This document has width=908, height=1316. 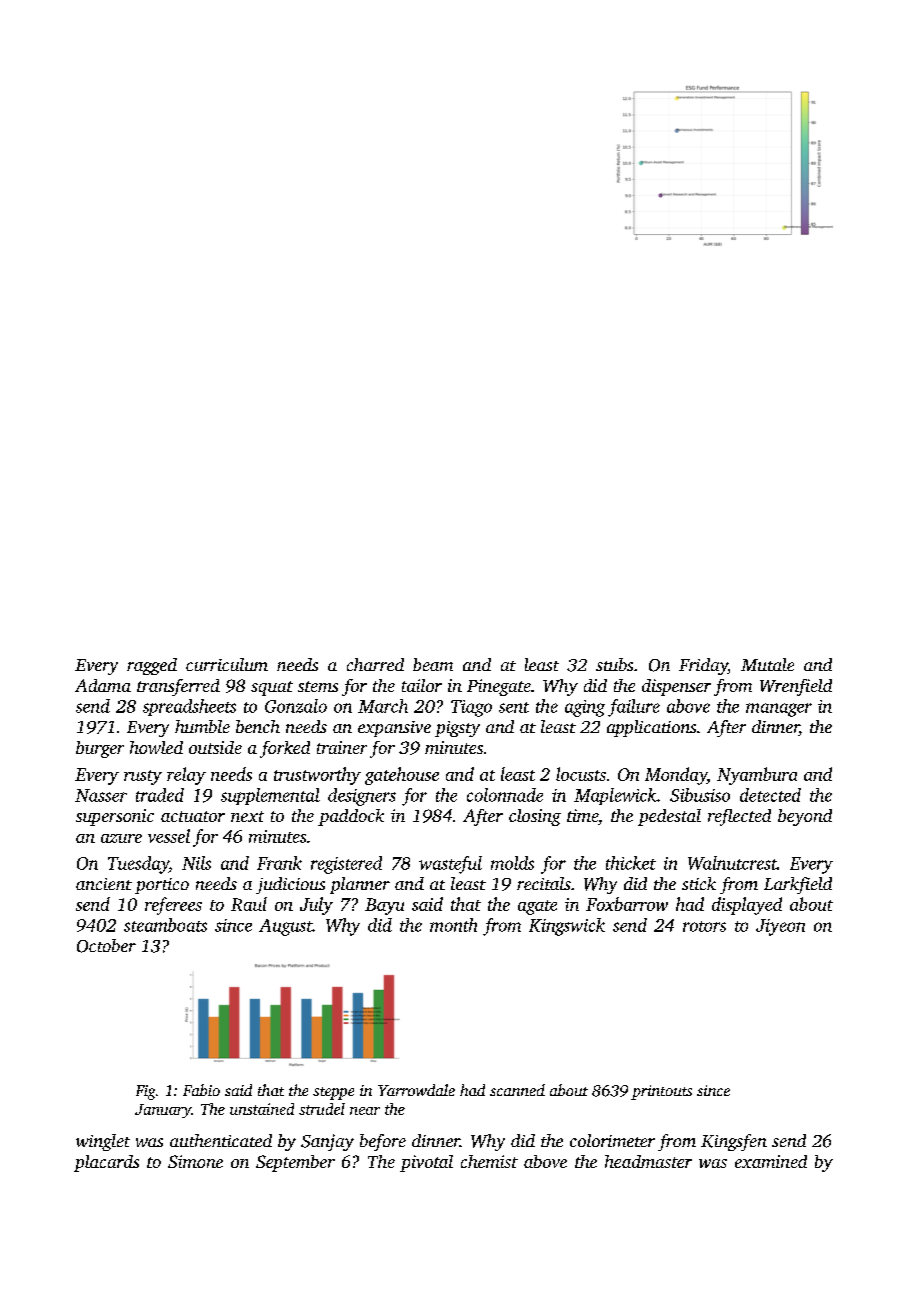 I want to click on Tiago, so click(x=471, y=708).
